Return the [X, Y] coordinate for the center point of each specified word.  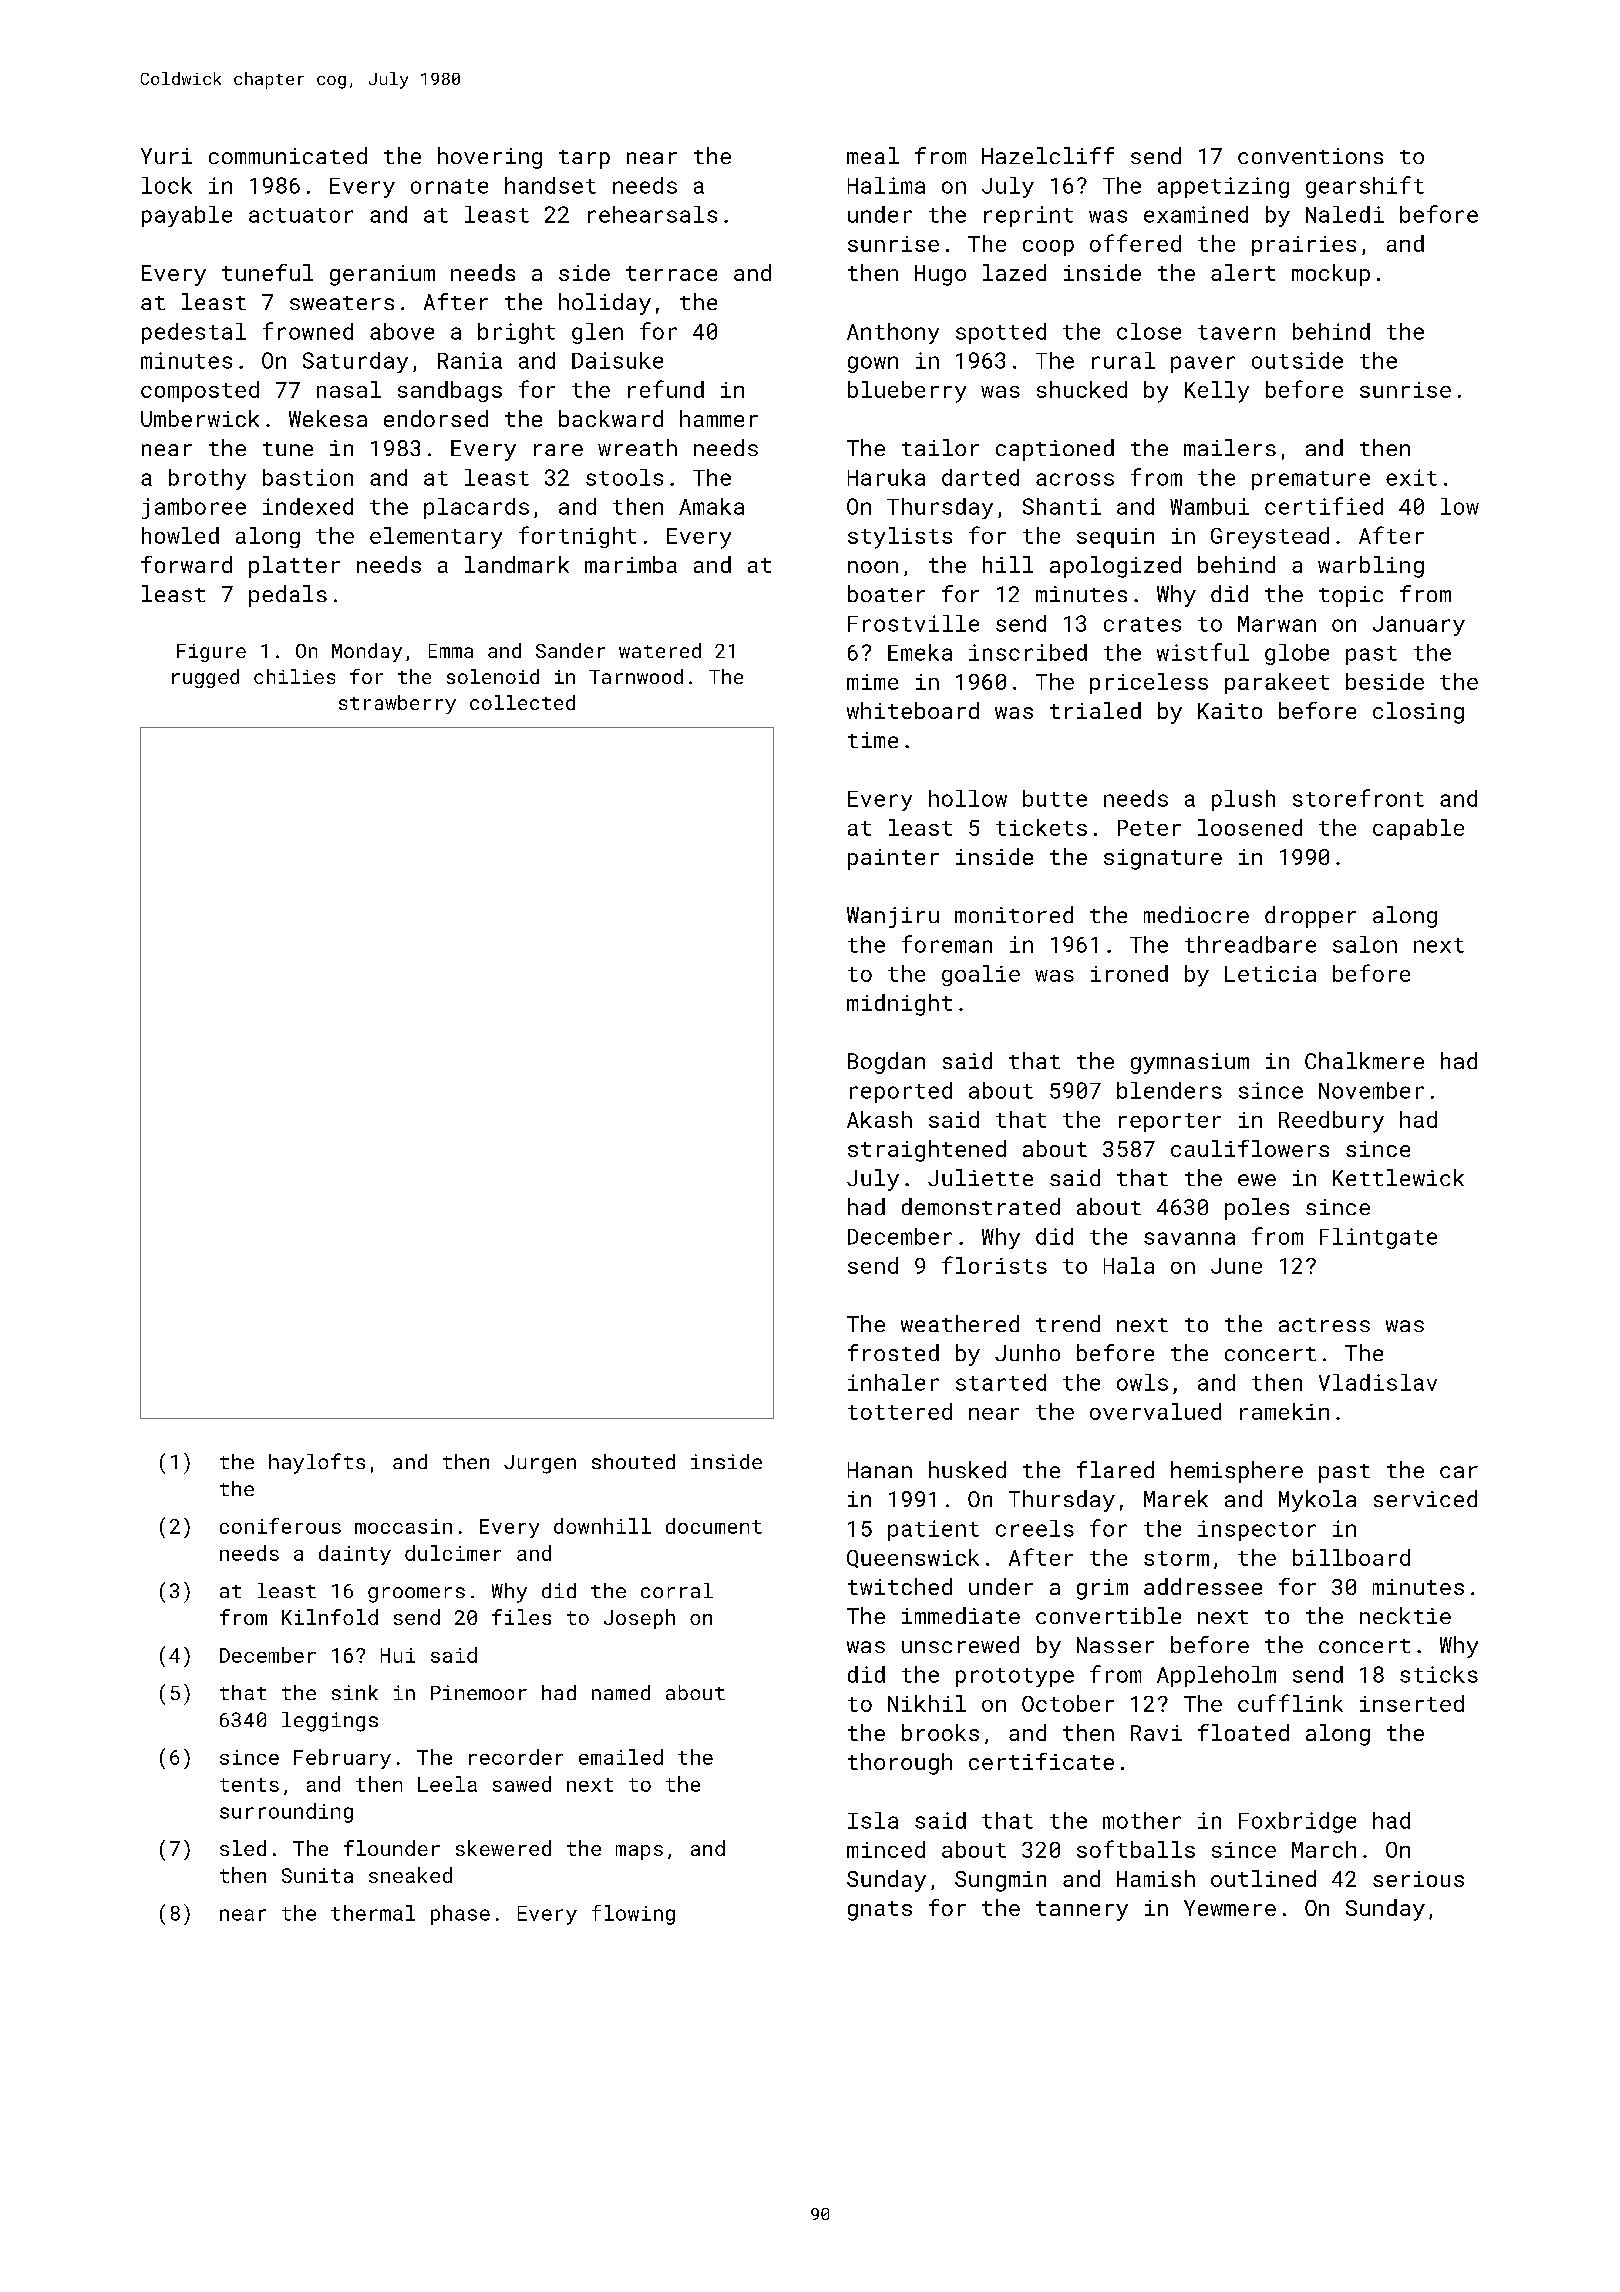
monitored [1014, 914]
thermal [373, 1913]
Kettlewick [1398, 1177]
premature [1311, 480]
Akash [879, 1119]
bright [516, 333]
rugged [205, 678]
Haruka [886, 477]
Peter [1149, 828]
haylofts [317, 1463]
